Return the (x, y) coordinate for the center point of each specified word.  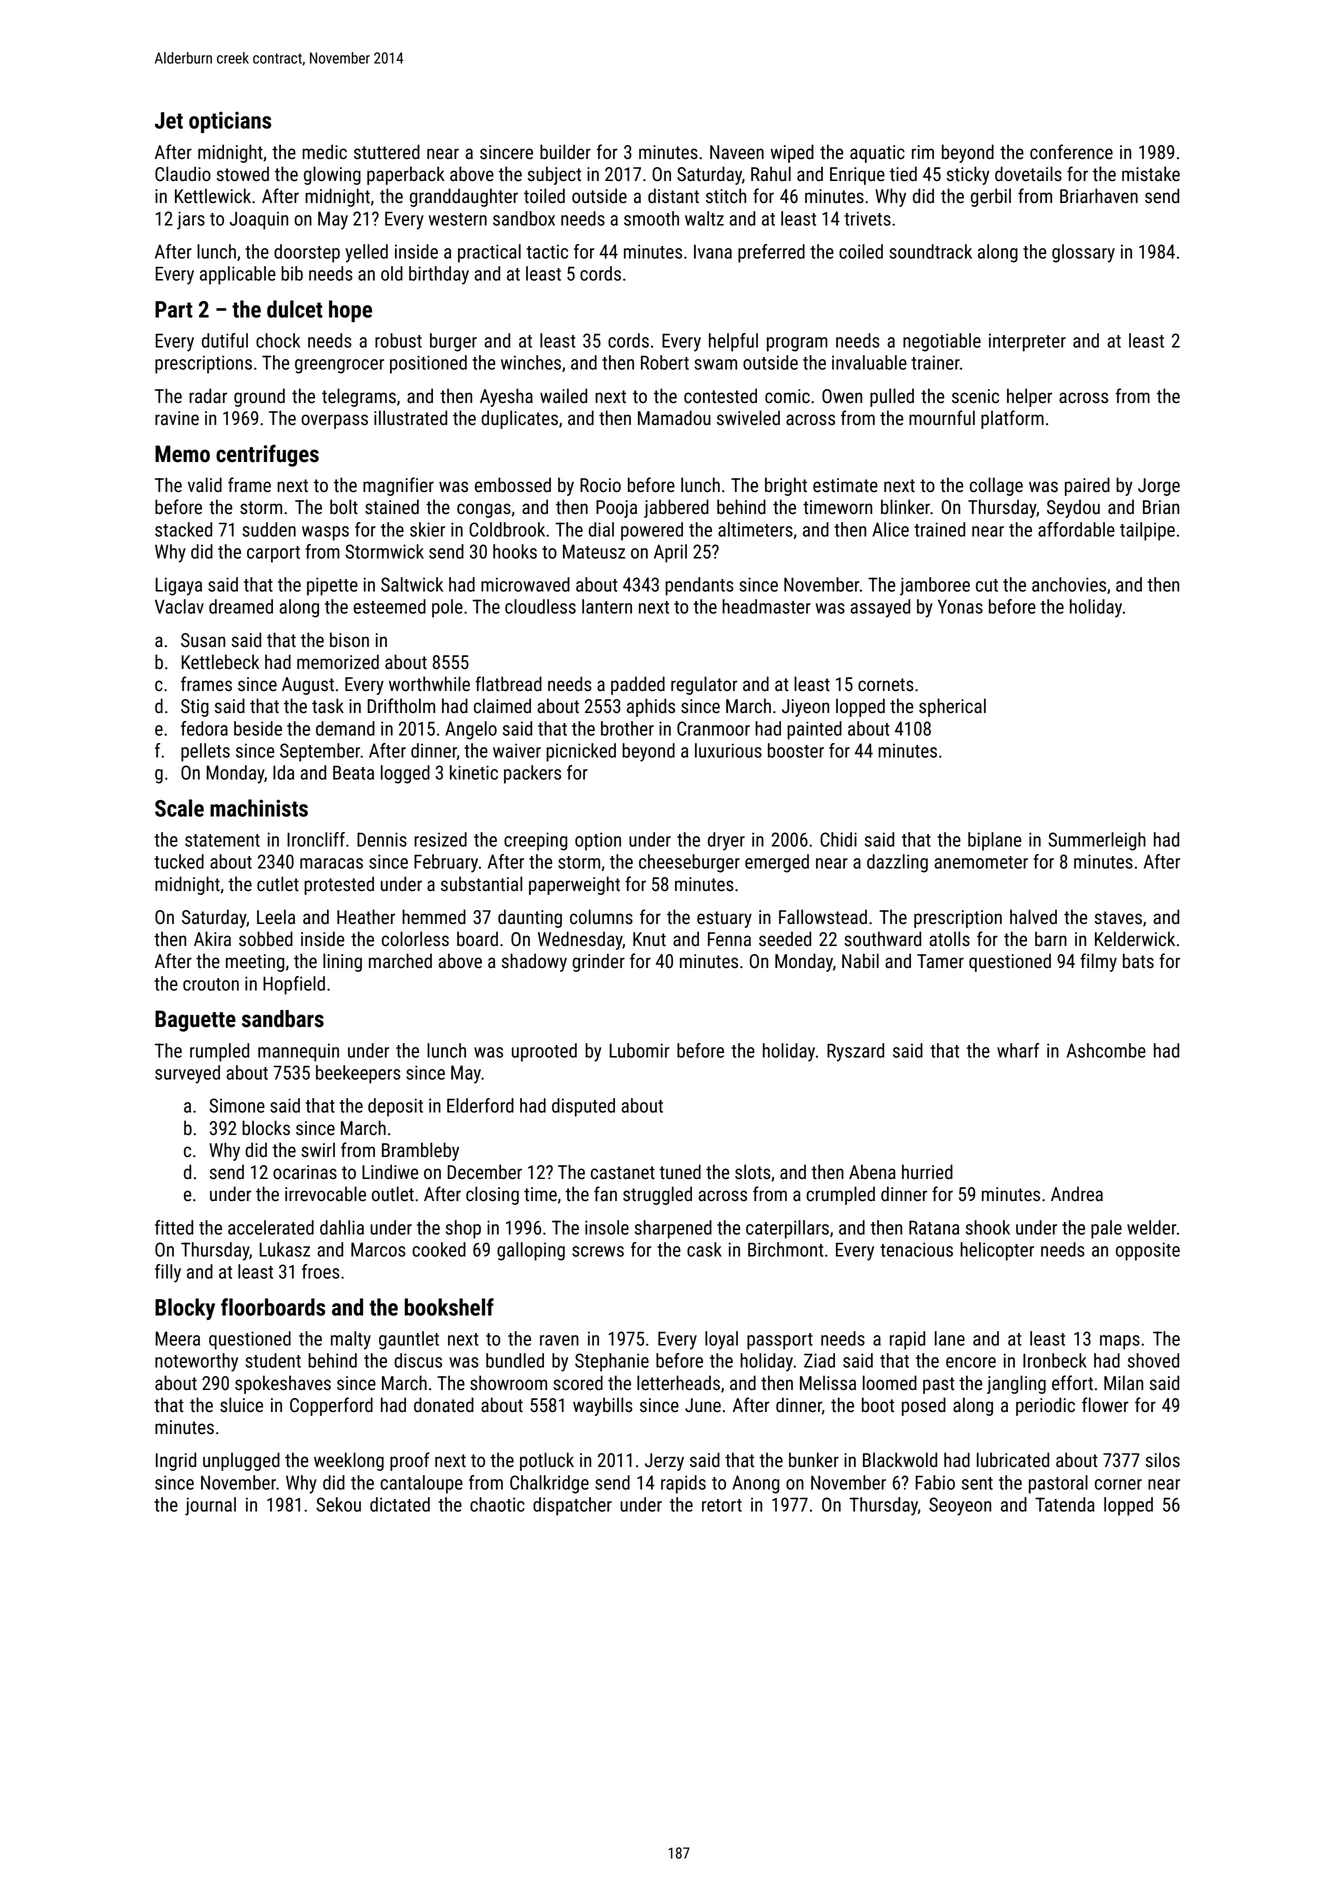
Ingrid (176, 1461)
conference (1071, 152)
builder (565, 152)
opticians (230, 122)
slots (753, 1172)
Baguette (195, 1021)
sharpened (673, 1229)
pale (1106, 1229)
